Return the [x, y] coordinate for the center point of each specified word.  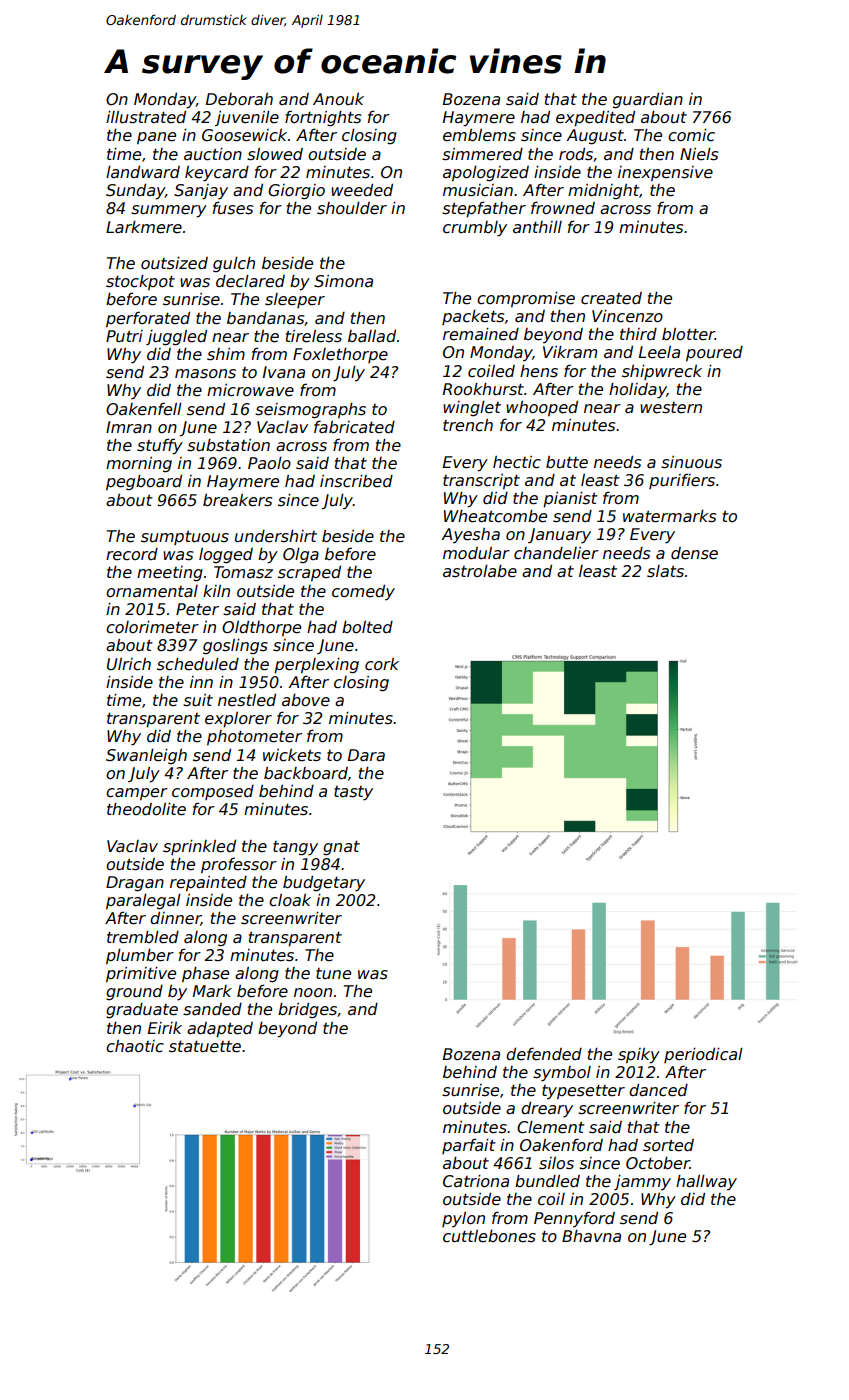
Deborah [239, 99]
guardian [648, 101]
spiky [639, 1056]
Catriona [476, 1181]
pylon [463, 1220]
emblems [479, 135]
